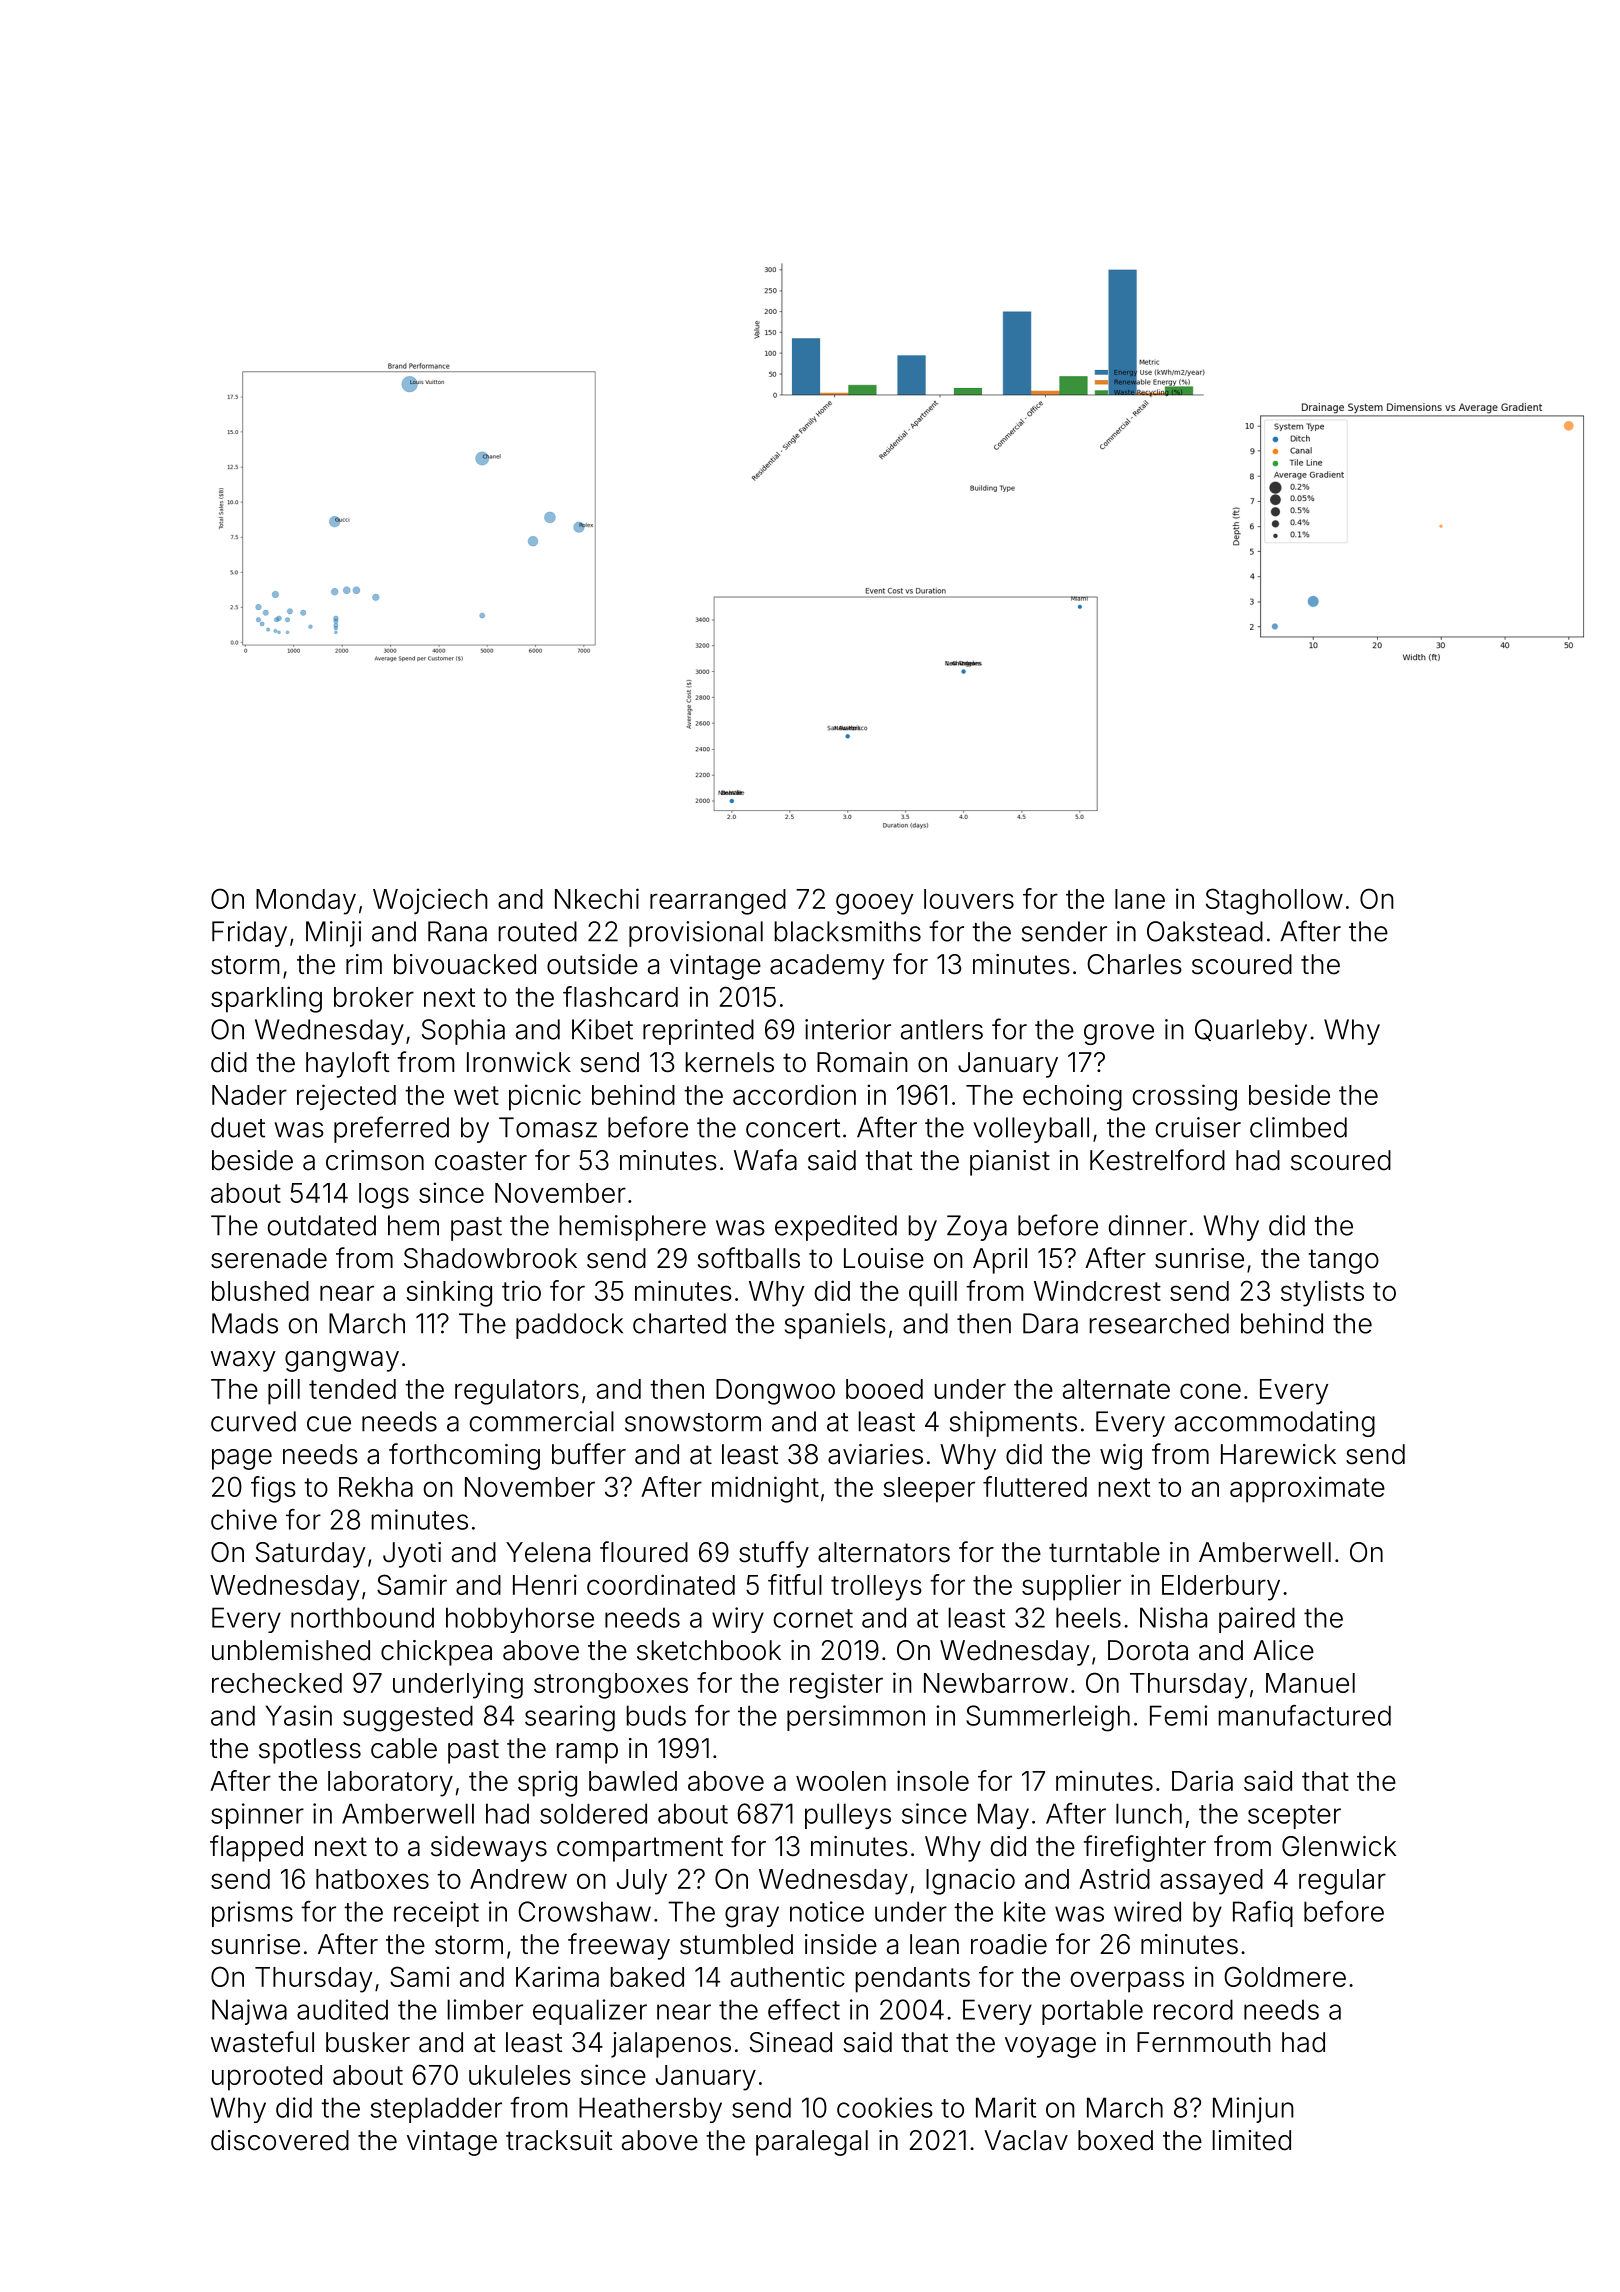  I want to click on sparkling, so click(266, 999).
